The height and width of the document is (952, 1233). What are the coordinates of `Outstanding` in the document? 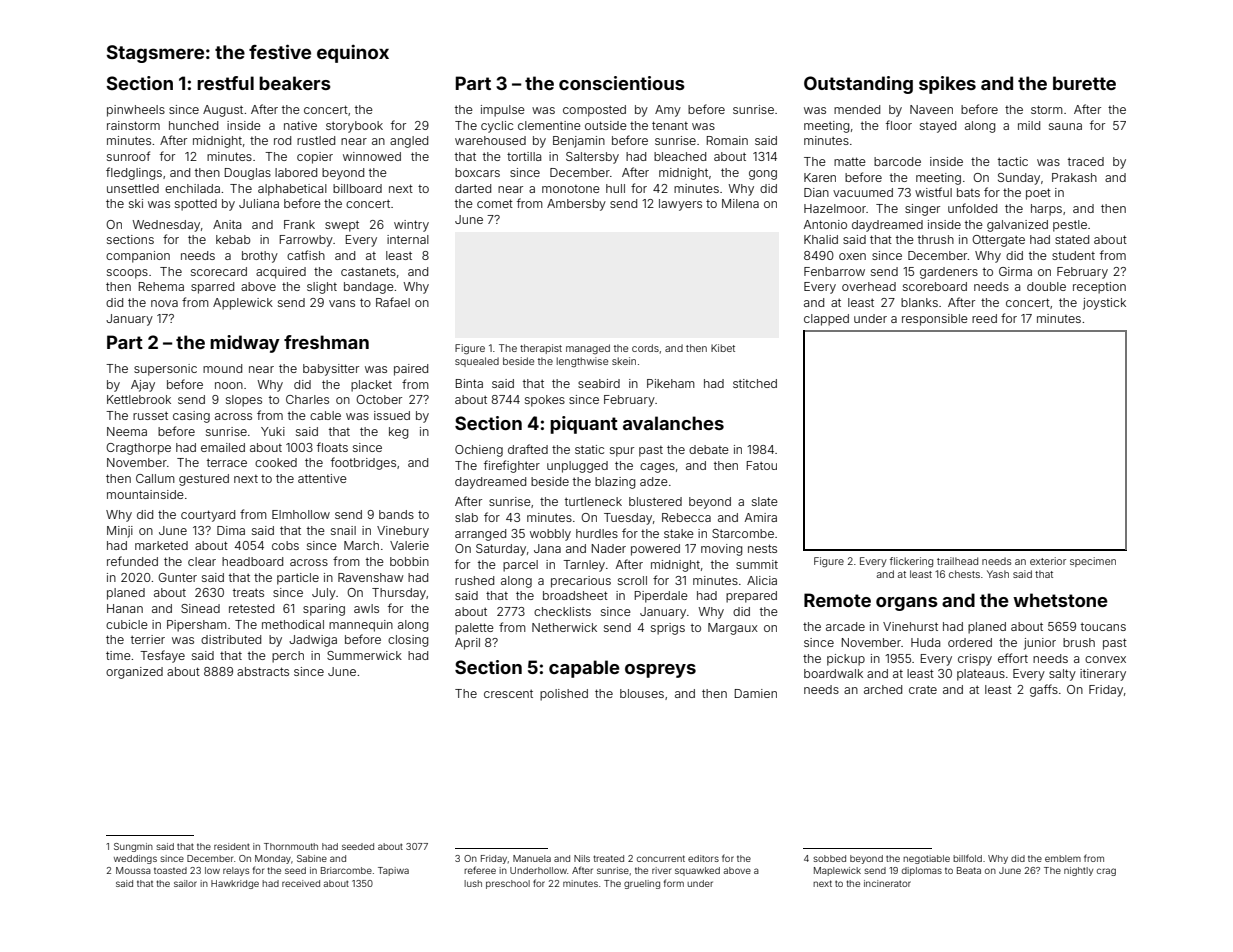 It's located at (858, 85).
